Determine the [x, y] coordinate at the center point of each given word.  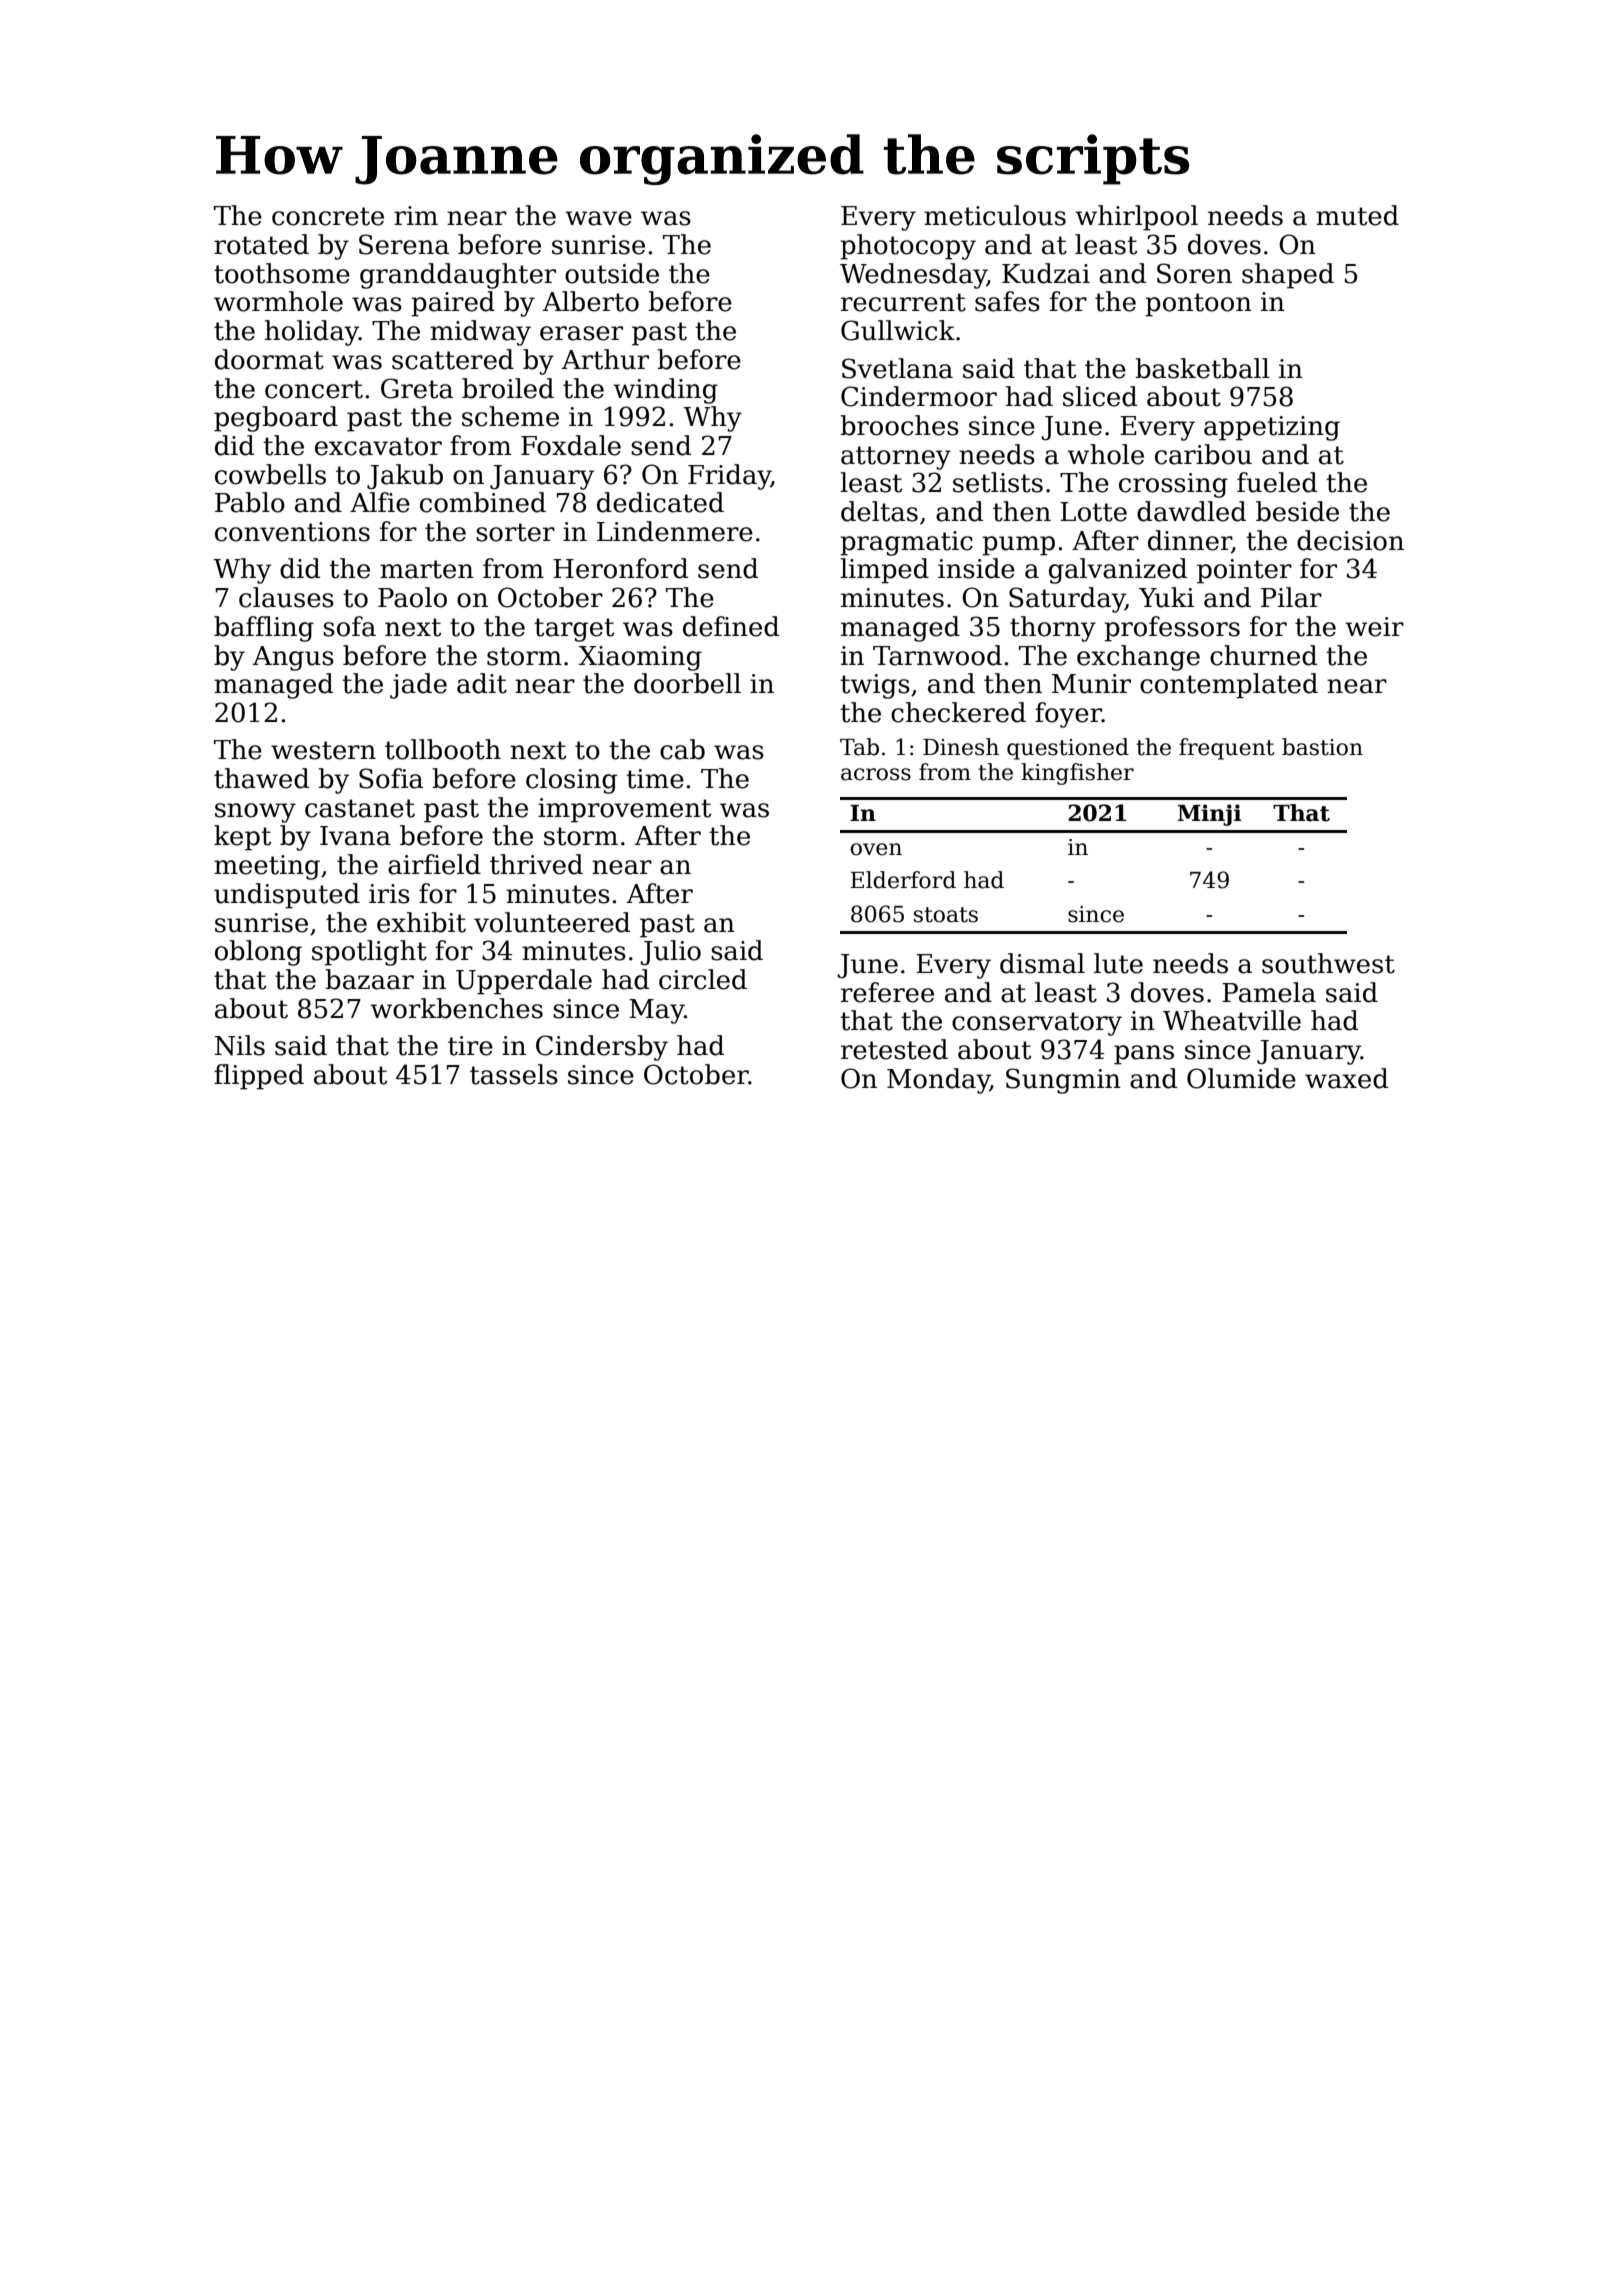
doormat [269, 359]
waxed [1346, 1078]
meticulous [995, 215]
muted [1357, 215]
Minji [1209, 815]
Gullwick [898, 330]
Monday [938, 1081]
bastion [1322, 747]
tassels [514, 1074]
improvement [624, 810]
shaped [1288, 276]
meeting [267, 867]
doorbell [687, 683]
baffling [264, 629]
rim [416, 215]
